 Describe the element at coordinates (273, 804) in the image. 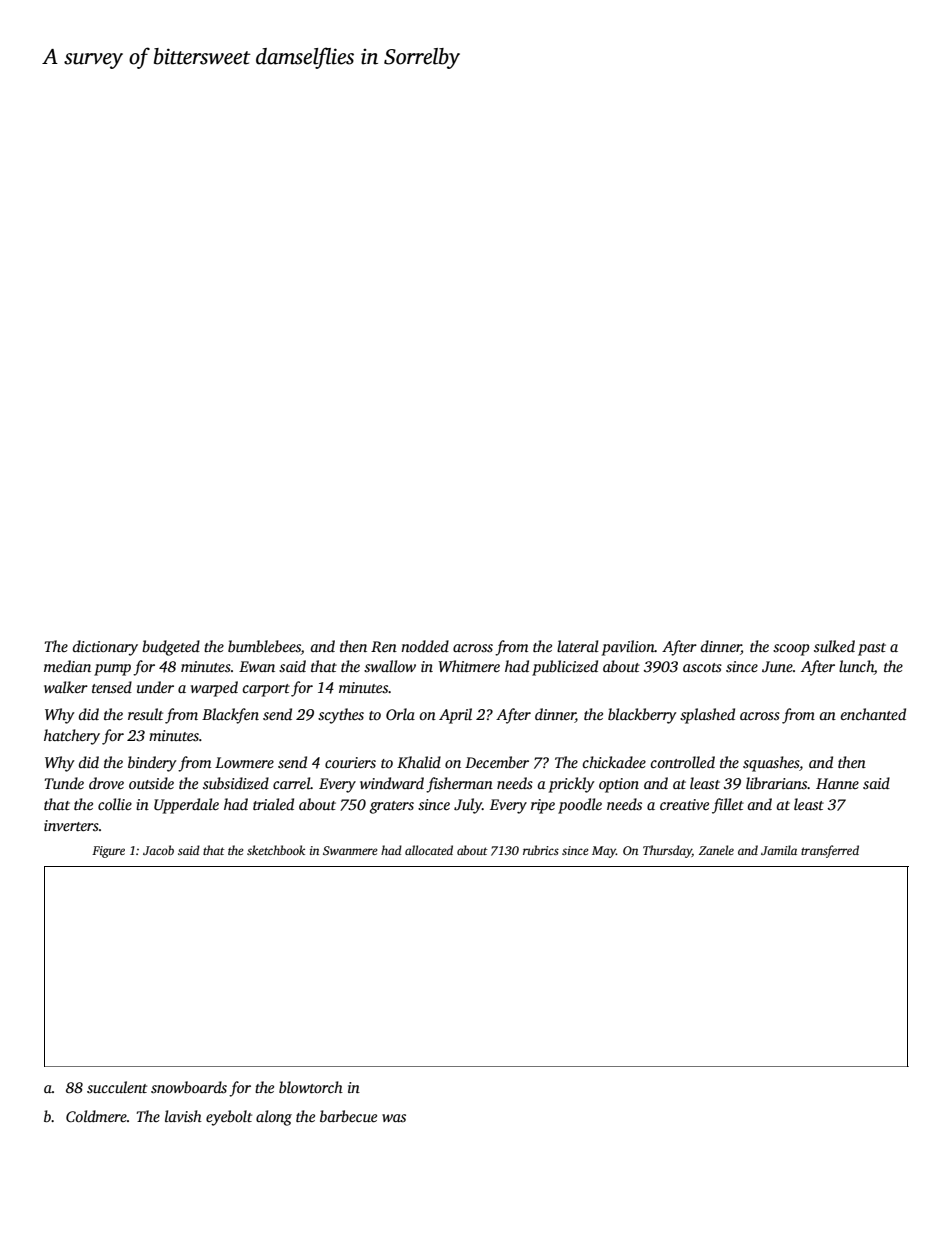

I see `trialed` at that location.
